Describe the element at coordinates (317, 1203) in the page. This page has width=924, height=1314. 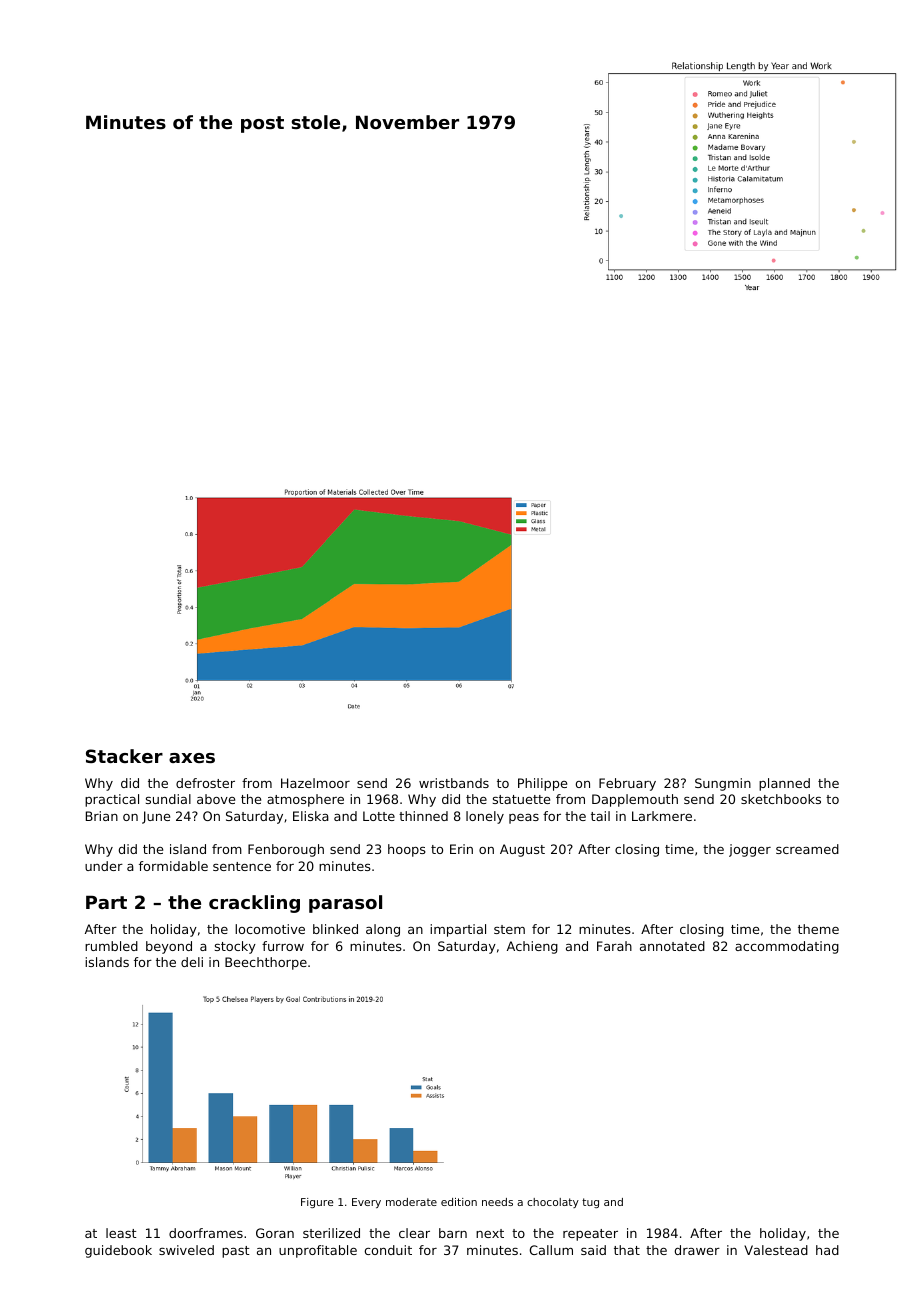
I see `Figure` at that location.
